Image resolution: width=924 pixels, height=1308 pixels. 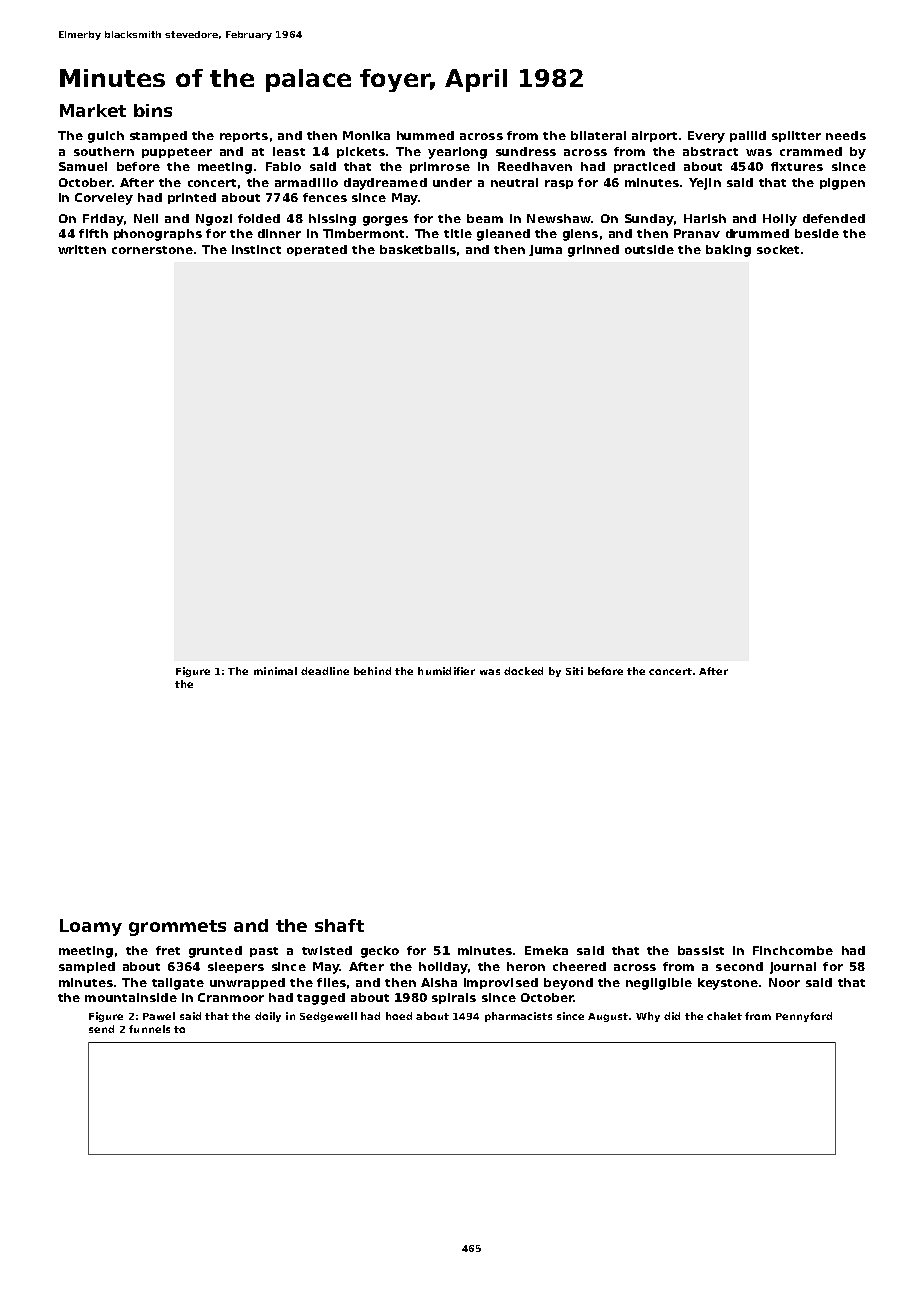 What do you see at coordinates (778, 249) in the screenshot?
I see `socket` at bounding box center [778, 249].
